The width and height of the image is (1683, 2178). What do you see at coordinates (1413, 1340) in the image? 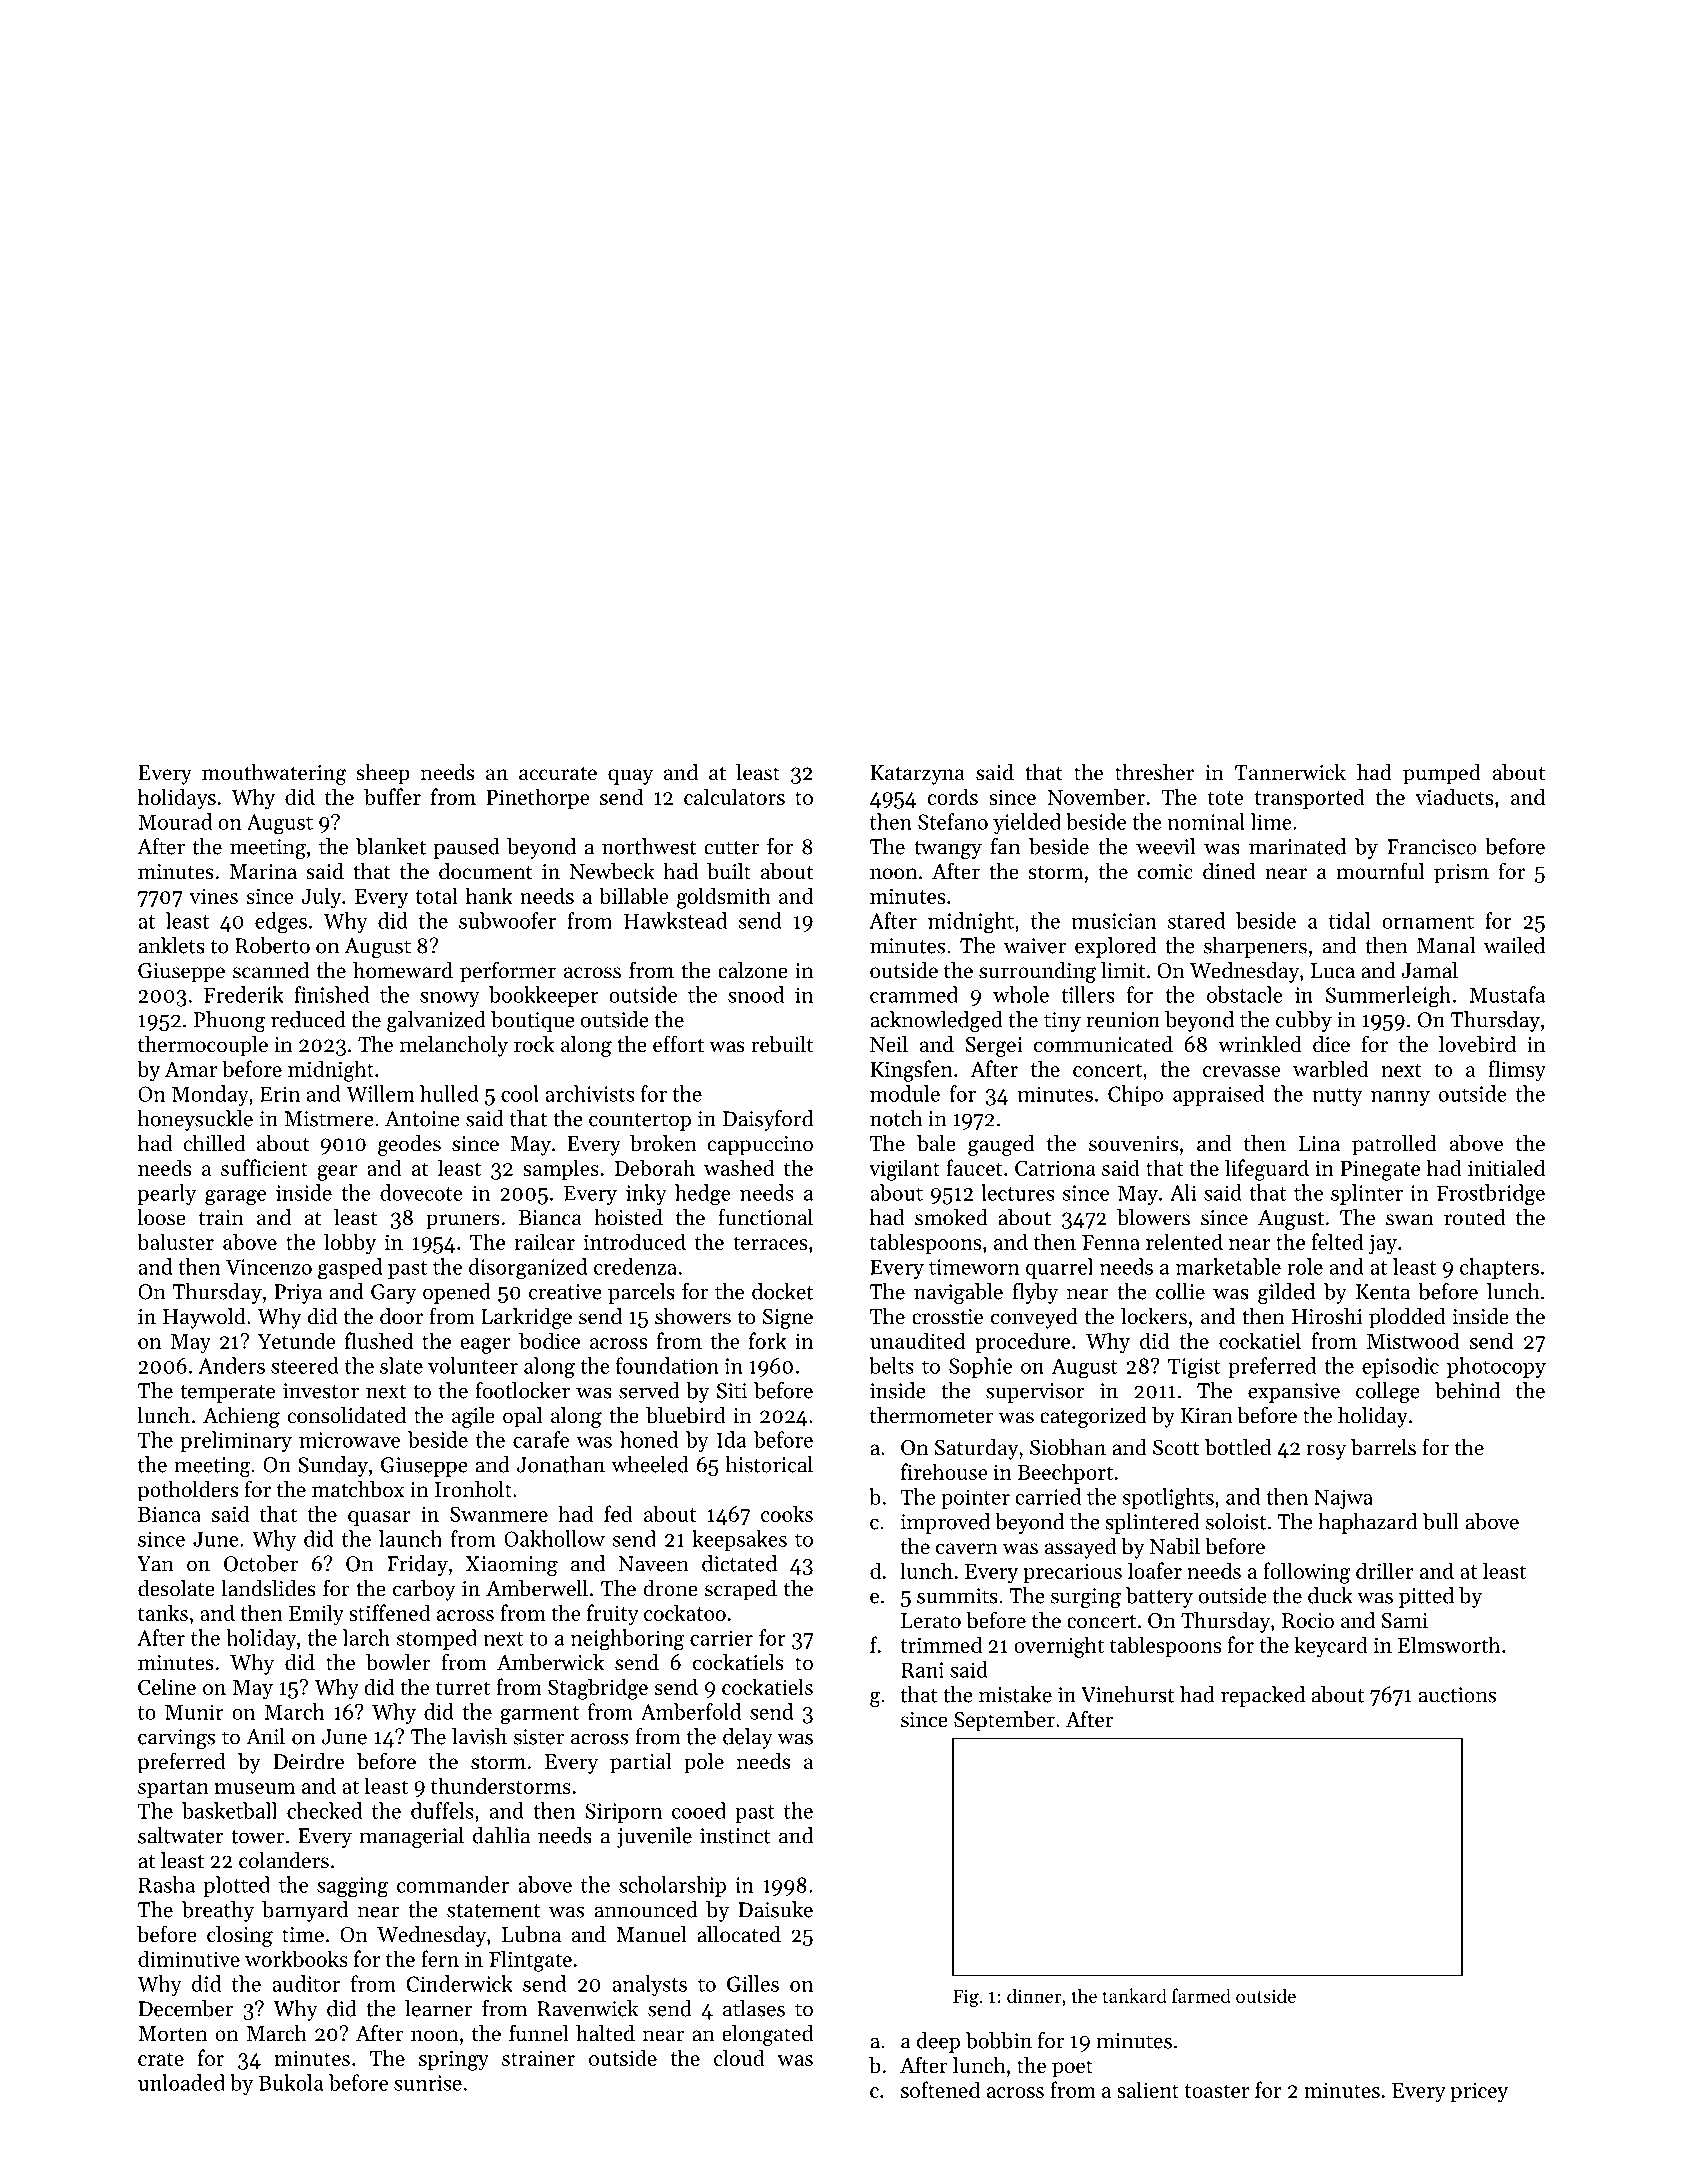
I see `Mistwood` at bounding box center [1413, 1340].
